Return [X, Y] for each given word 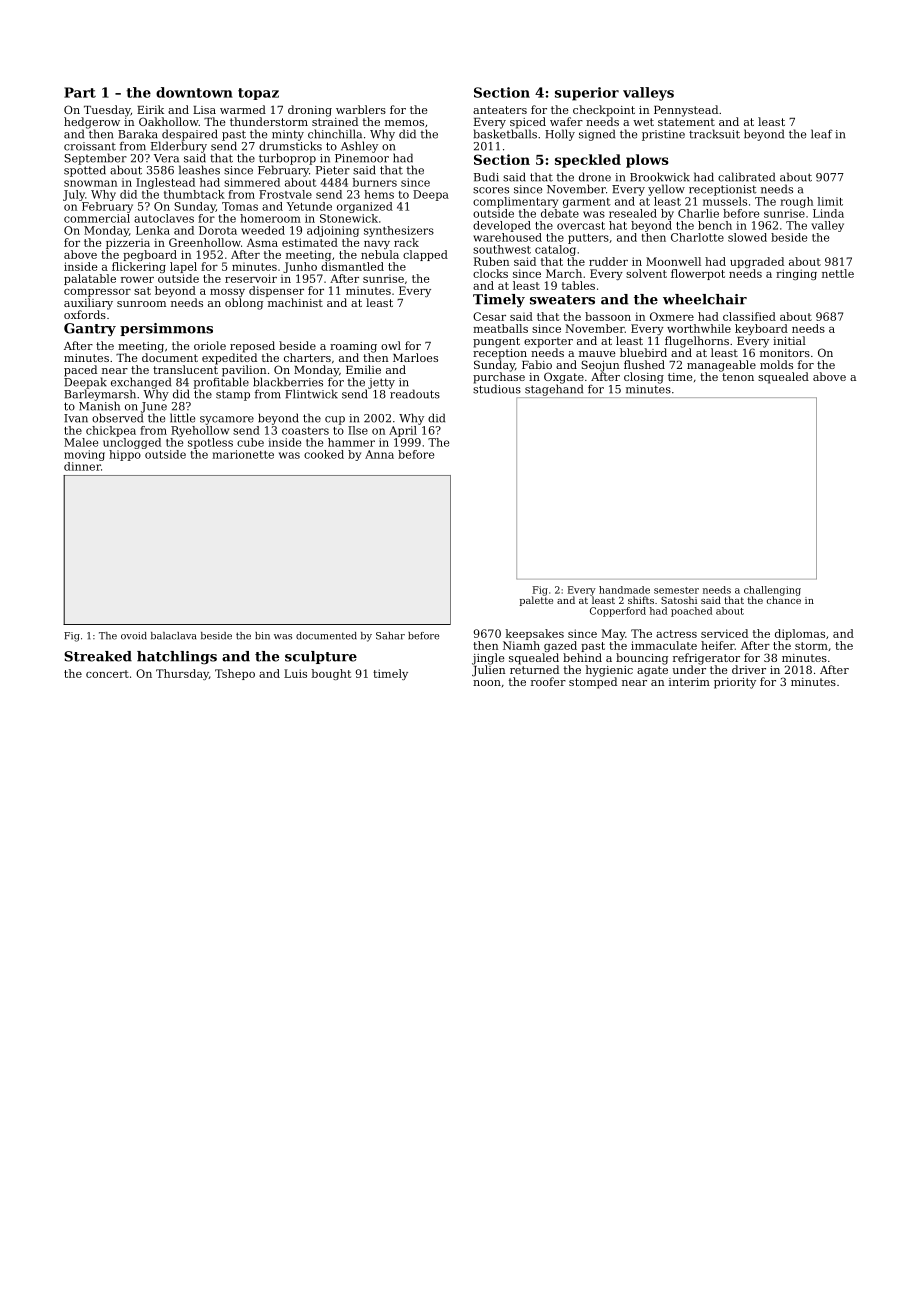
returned [534, 669]
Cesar [489, 316]
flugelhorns [697, 342]
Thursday [182, 674]
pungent [496, 342]
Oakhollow [169, 121]
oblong [244, 304]
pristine [663, 135]
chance [784, 600]
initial [789, 340]
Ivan [76, 418]
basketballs [505, 134]
